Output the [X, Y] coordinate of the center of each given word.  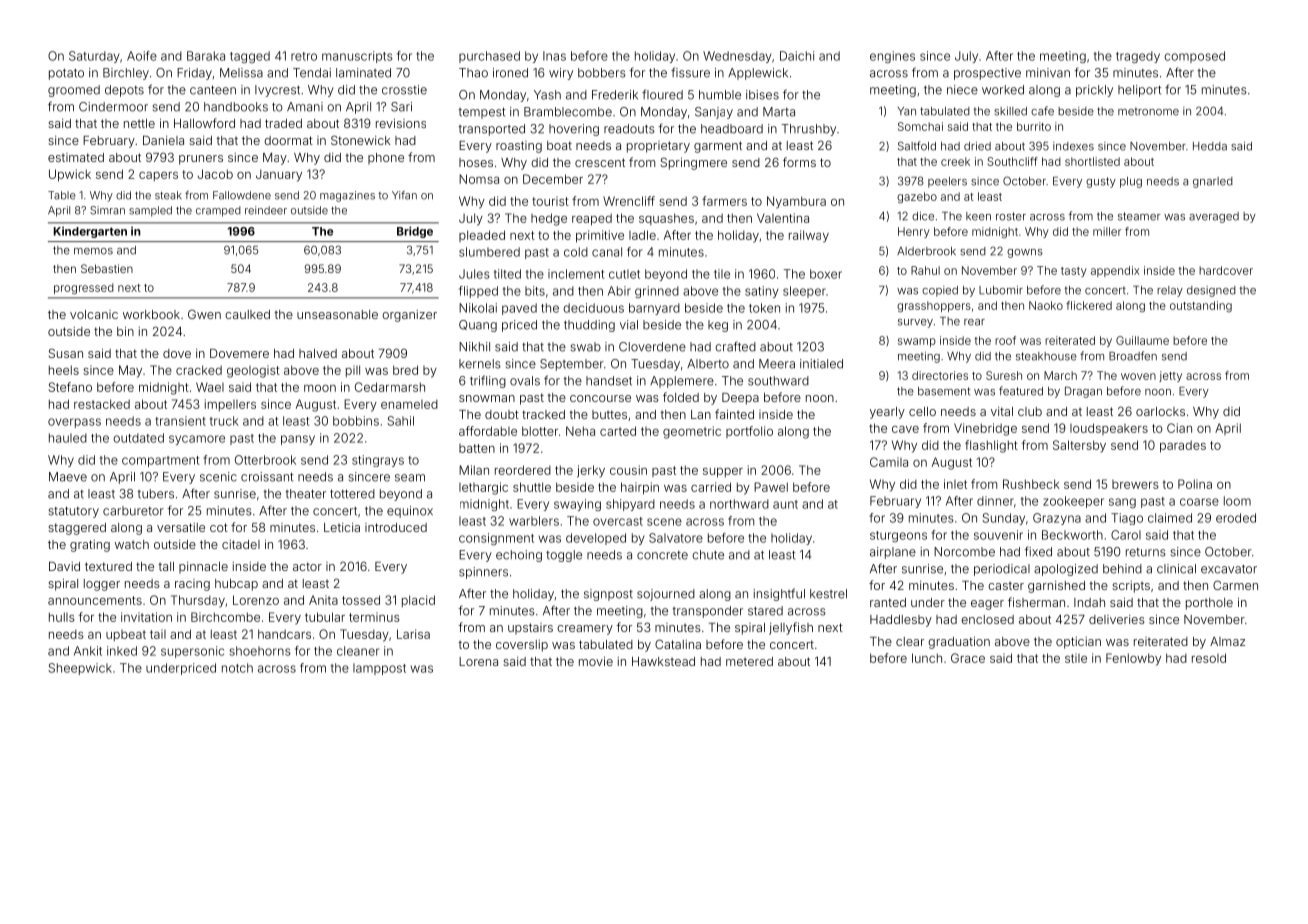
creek [955, 161]
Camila [889, 462]
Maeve [68, 477]
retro [304, 56]
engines [892, 57]
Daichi [797, 56]
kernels [480, 364]
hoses [476, 162]
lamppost [379, 669]
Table [62, 195]
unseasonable [337, 314]
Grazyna [1057, 519]
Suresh [1004, 375]
